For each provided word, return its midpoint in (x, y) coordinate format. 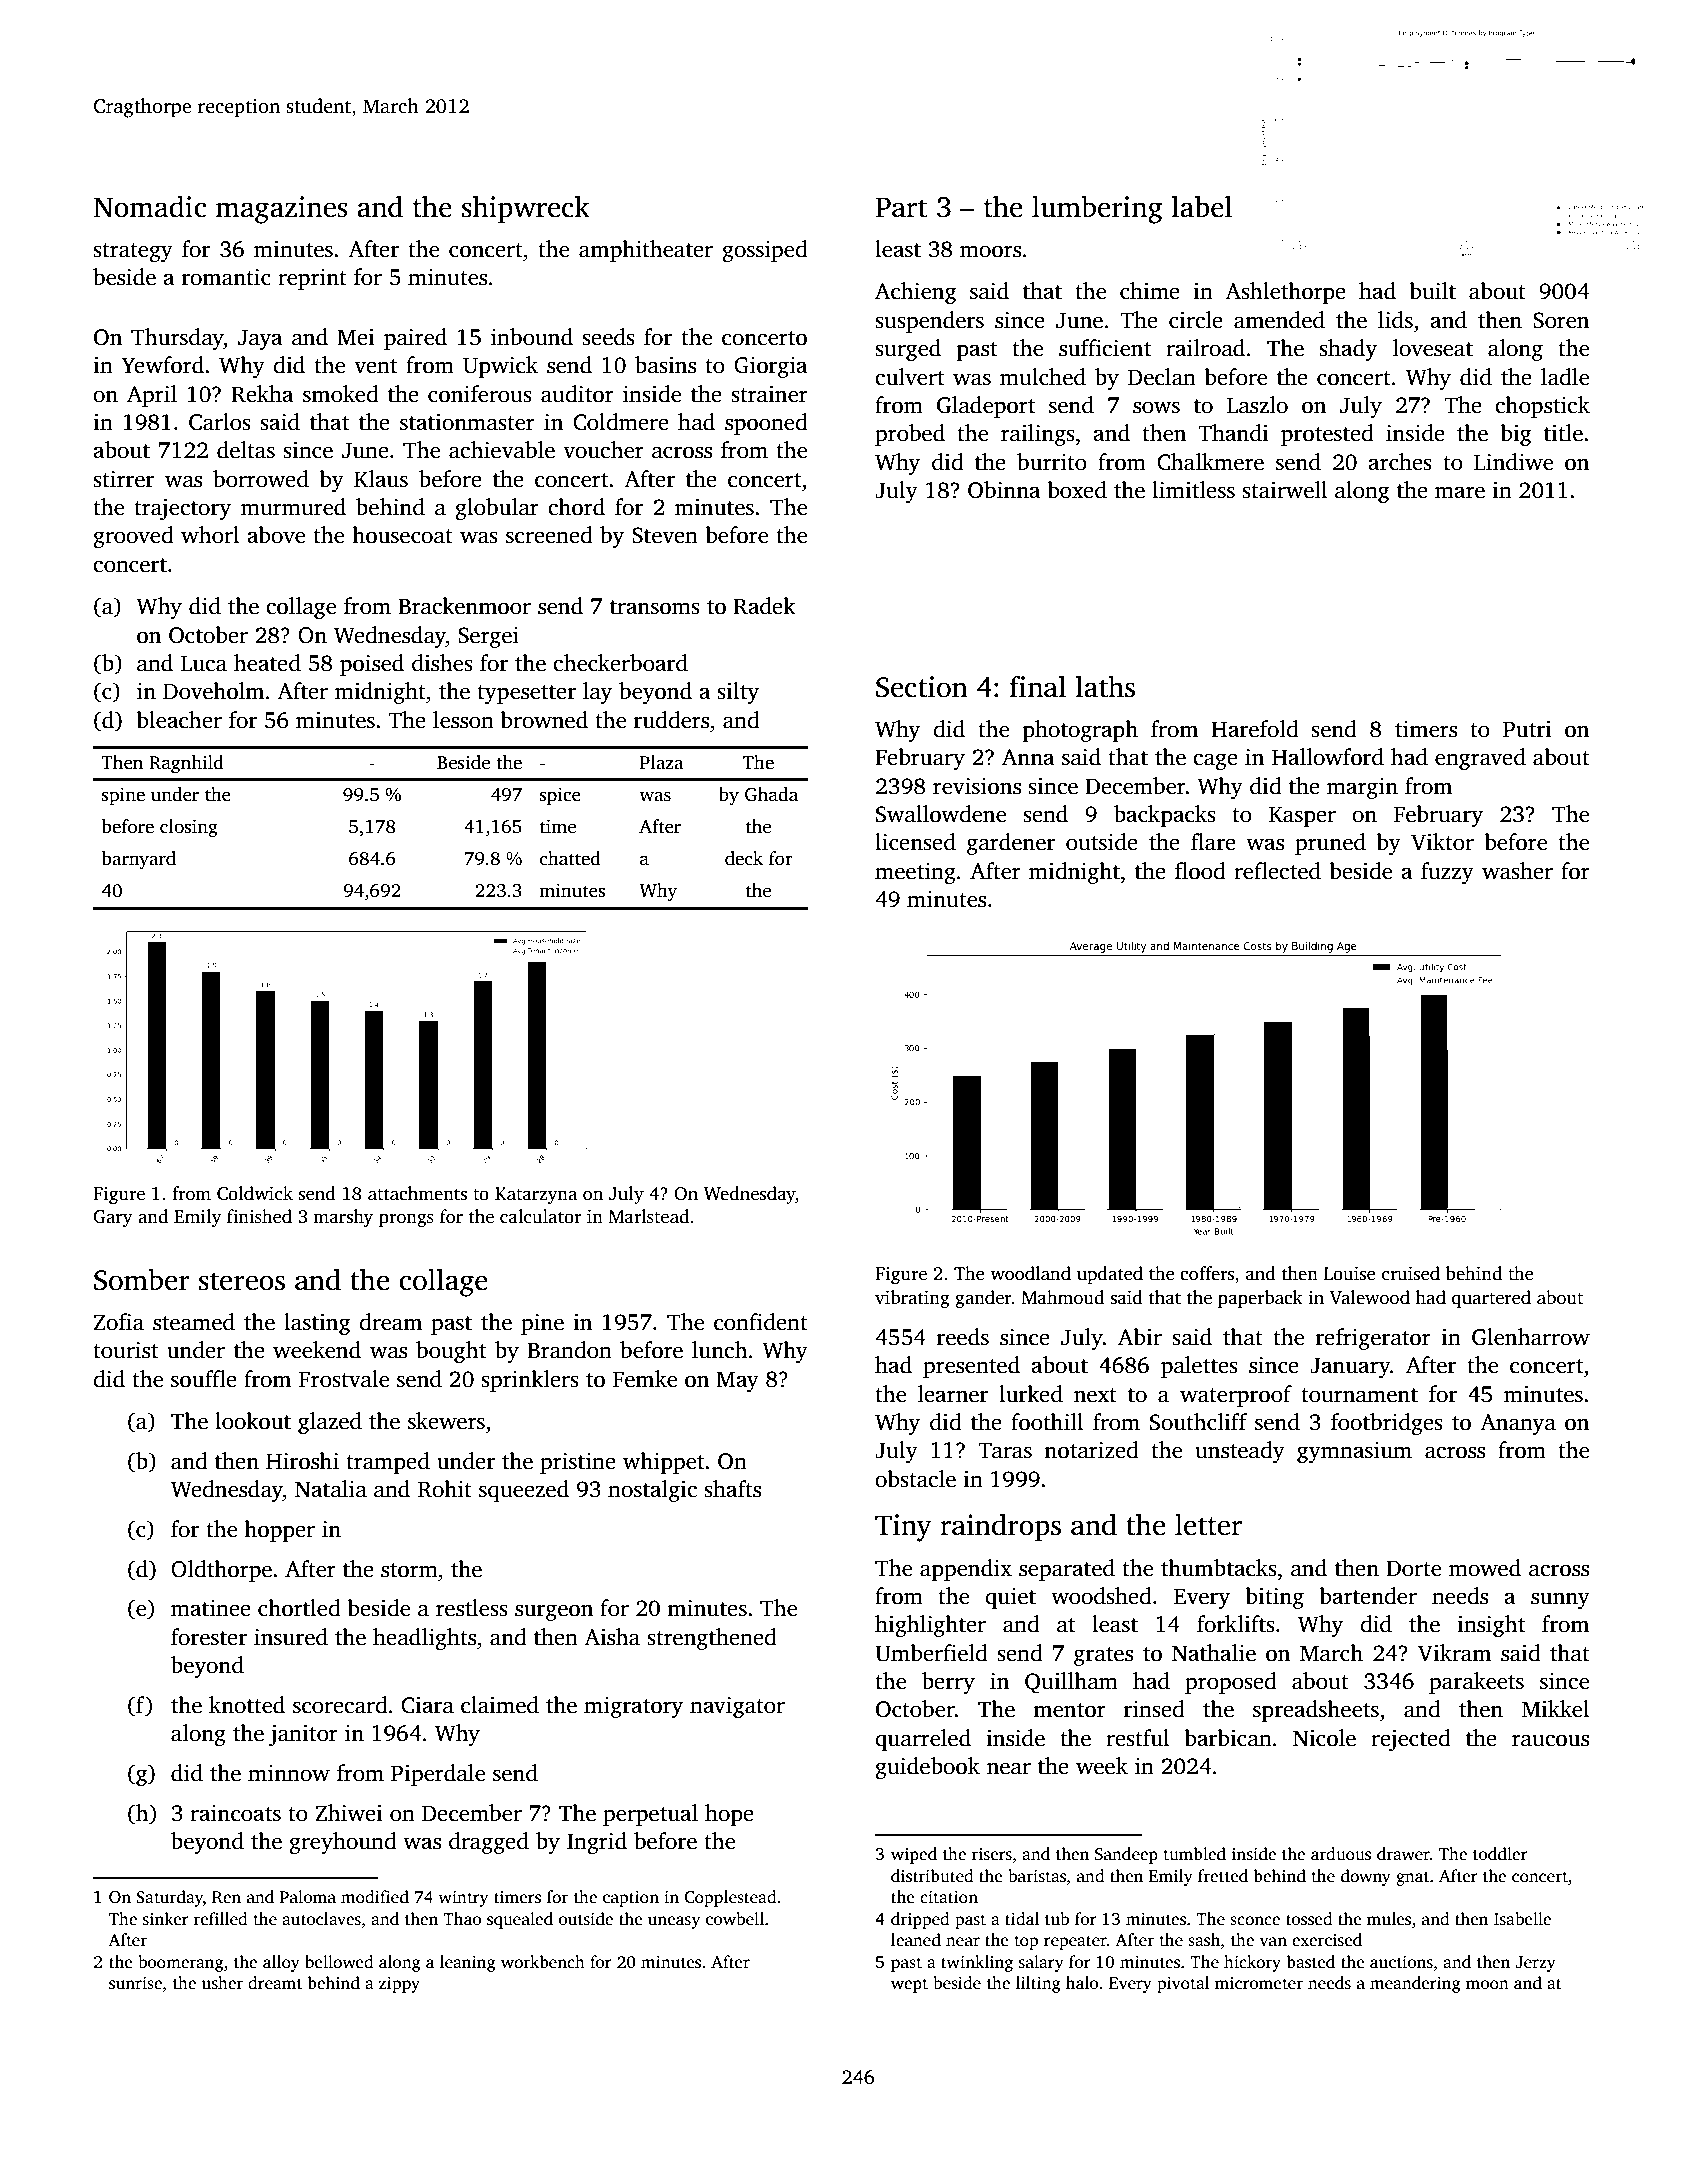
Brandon (569, 1350)
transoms (655, 607)
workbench (543, 1962)
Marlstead (649, 1216)
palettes (1199, 1367)
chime (1150, 291)
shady (1348, 350)
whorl (210, 535)
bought (451, 1352)
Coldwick (255, 1193)
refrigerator (1373, 1339)
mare (1460, 492)
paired (415, 339)
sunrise (135, 1983)
